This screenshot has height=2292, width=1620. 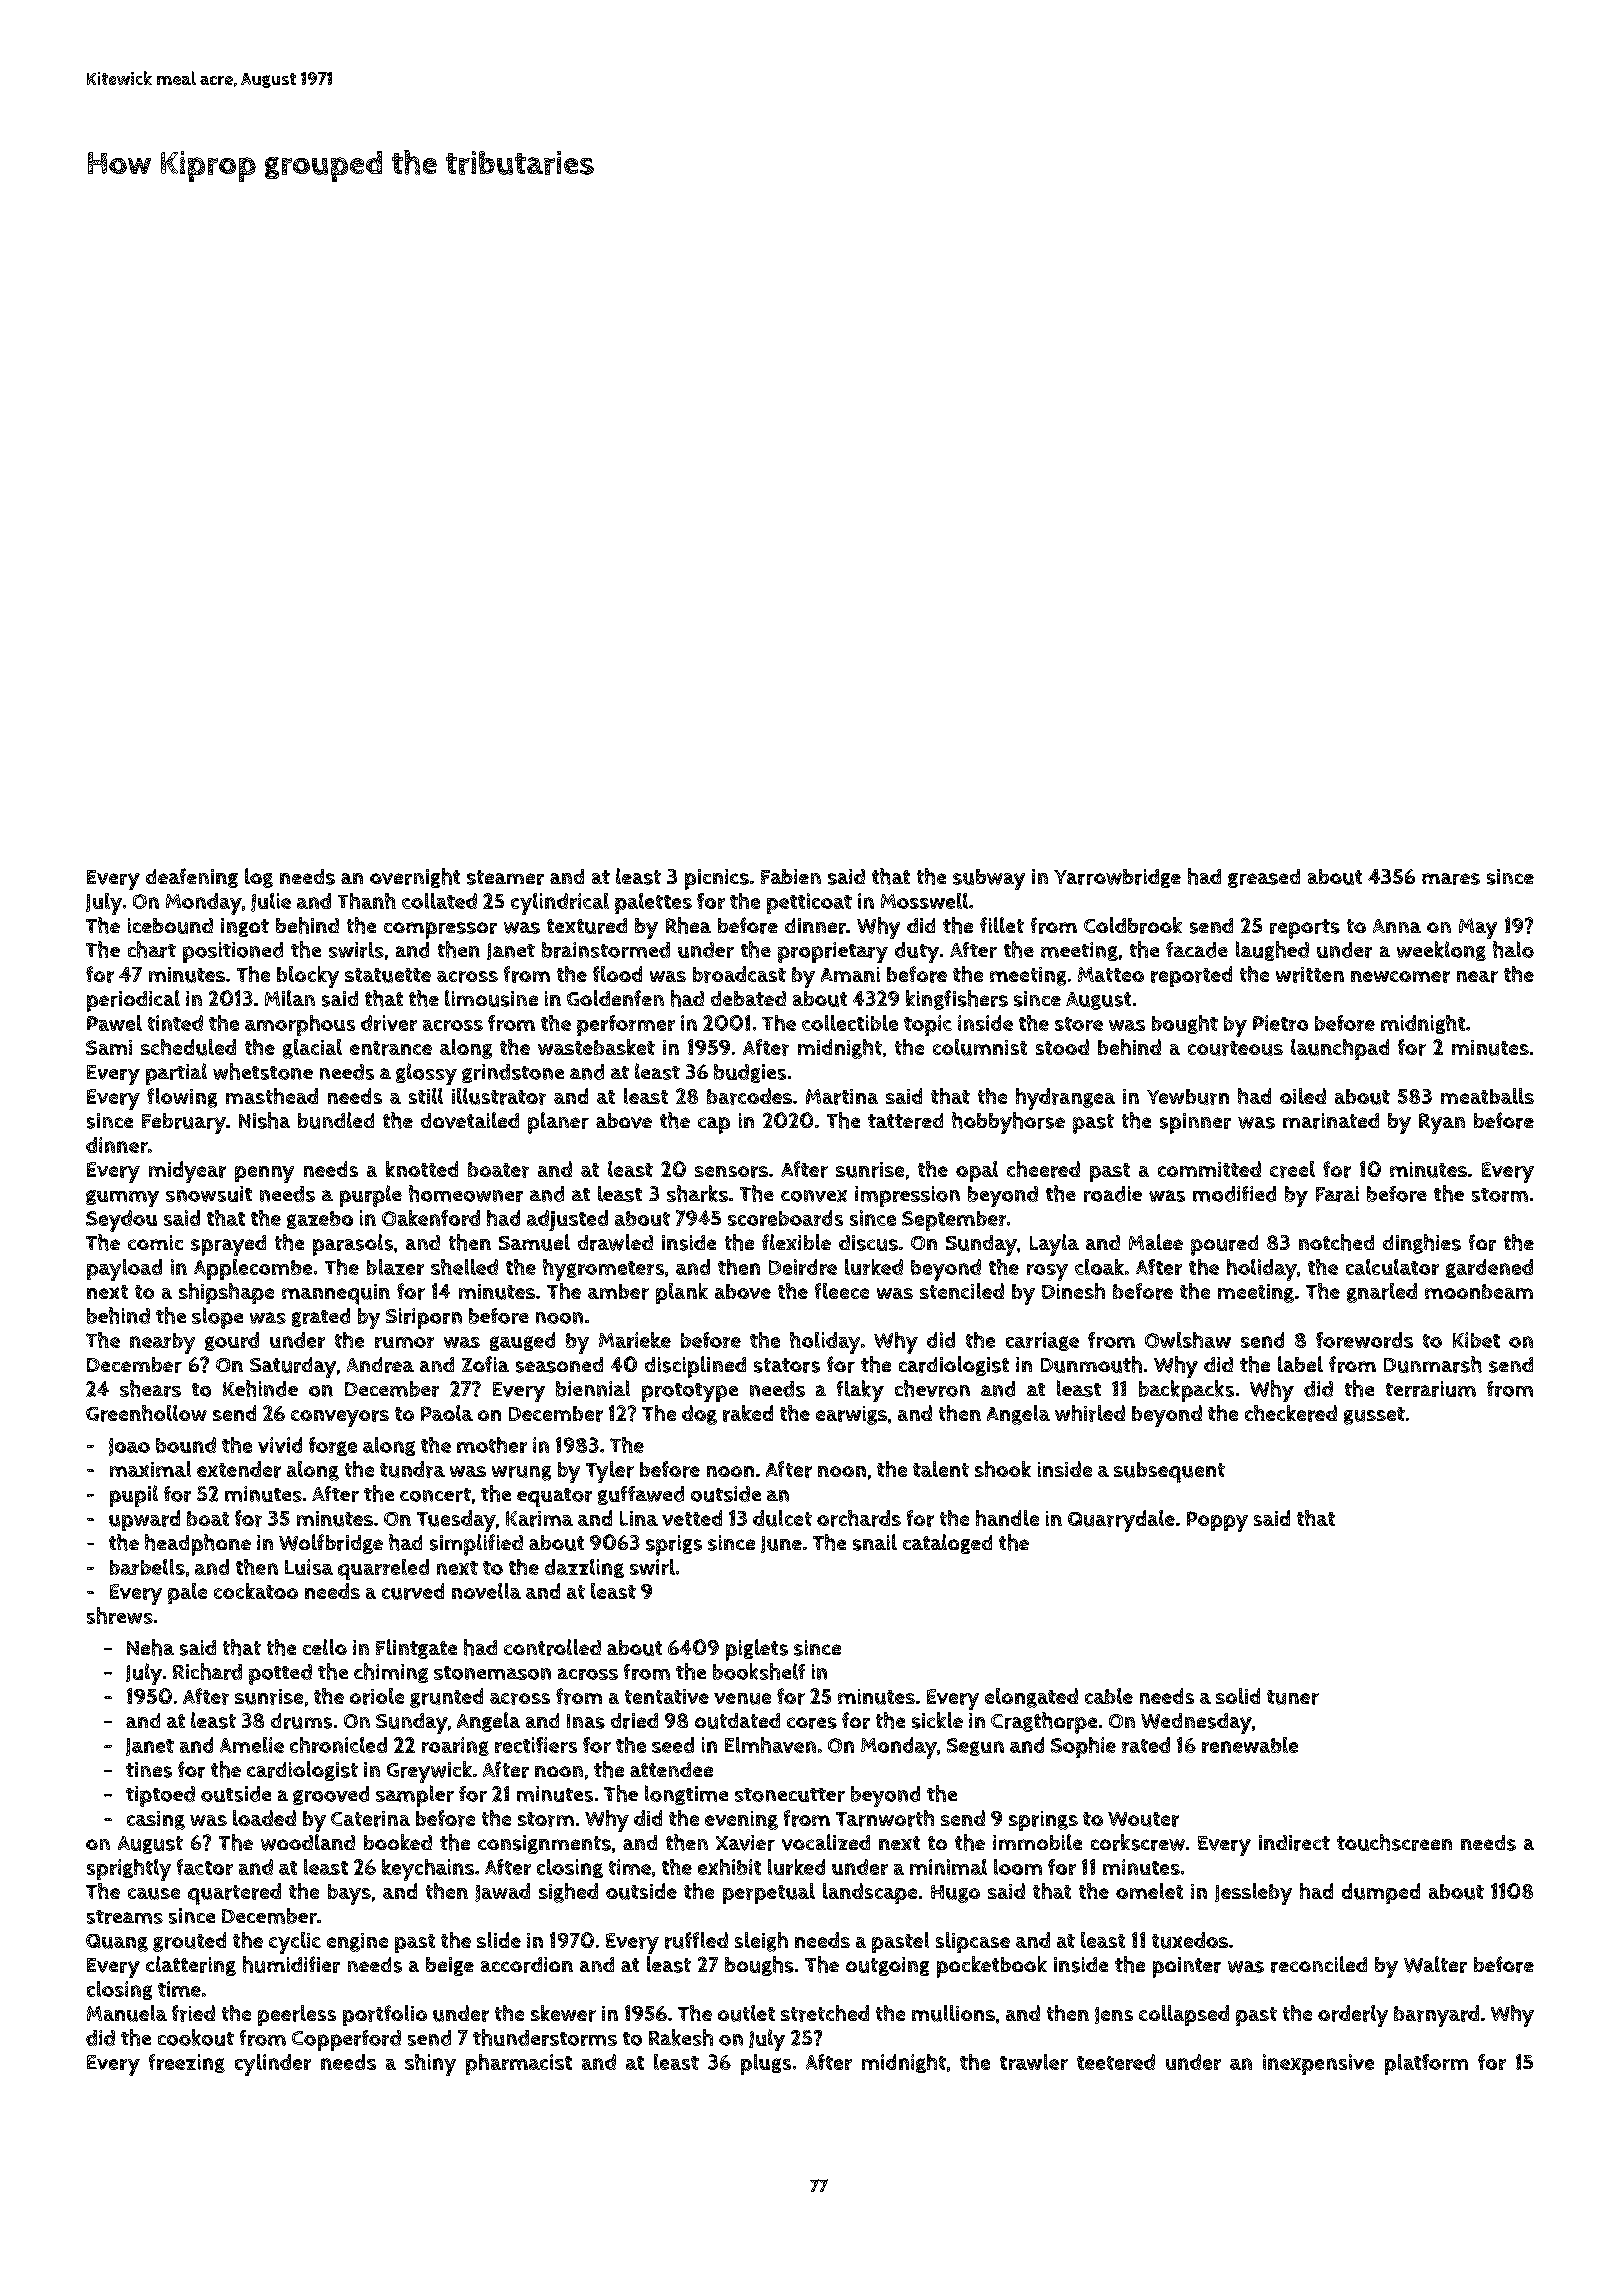 I want to click on tuner, so click(x=1293, y=1697).
